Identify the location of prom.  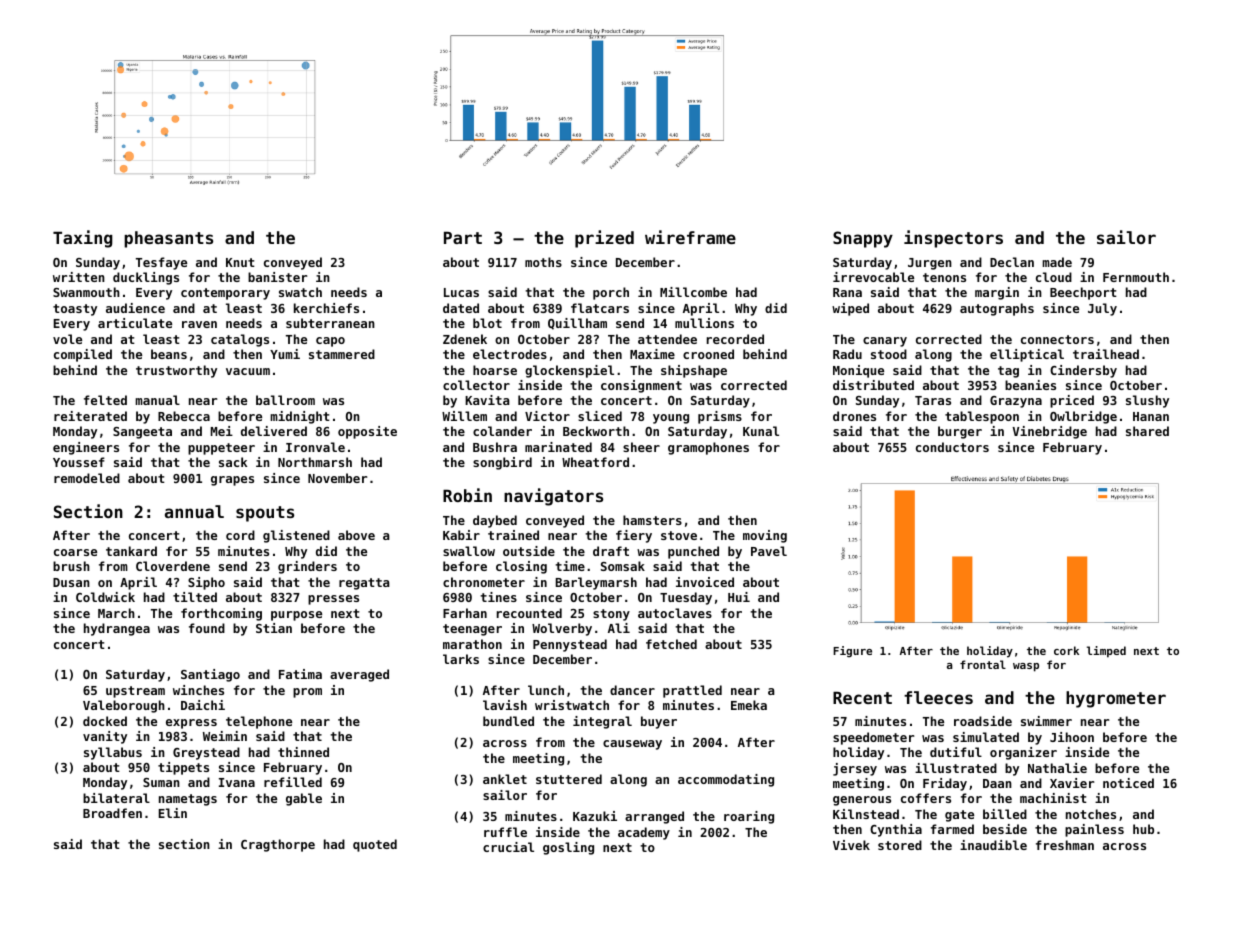
(307, 693).
